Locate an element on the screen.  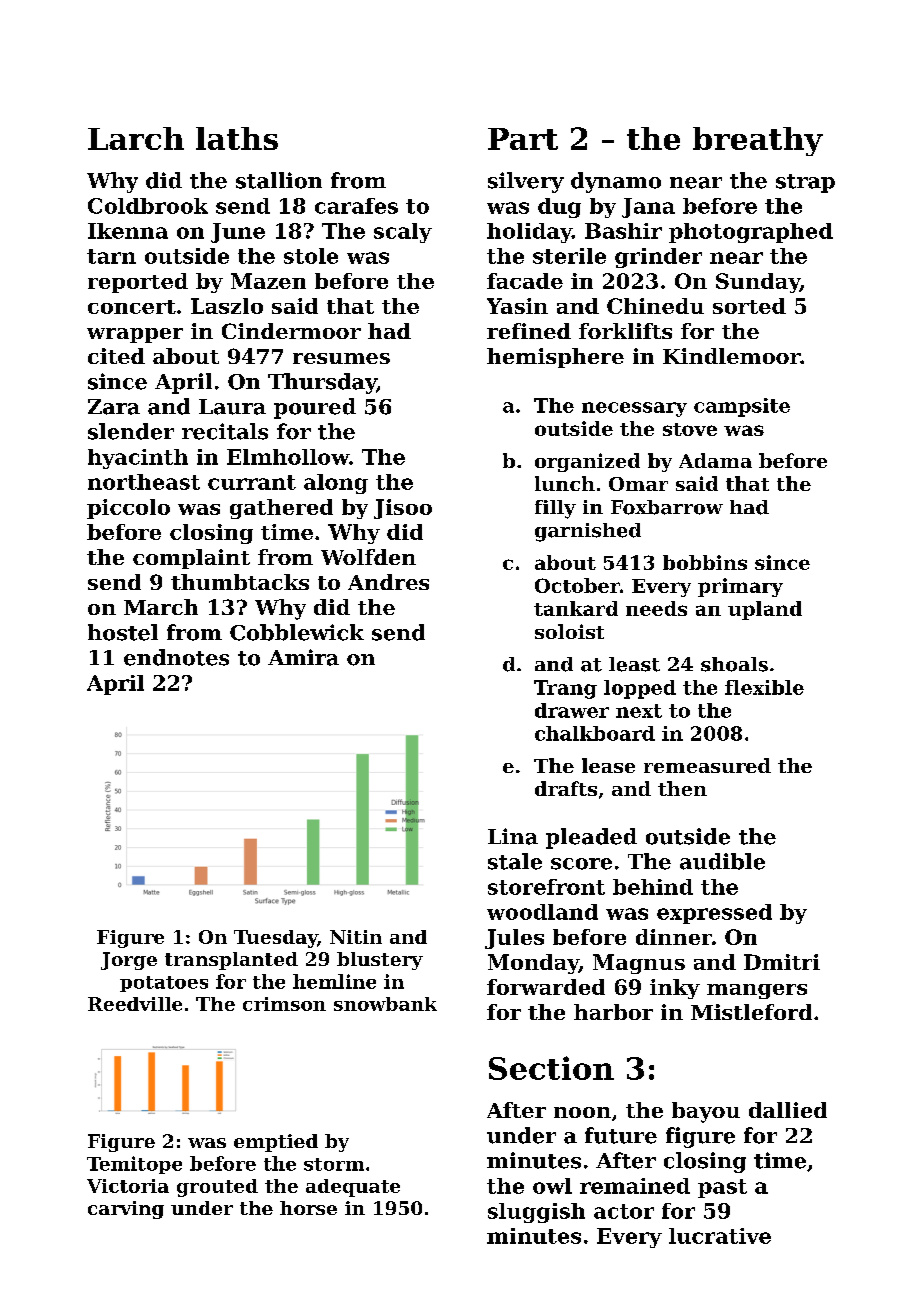
breathy is located at coordinates (758, 141).
